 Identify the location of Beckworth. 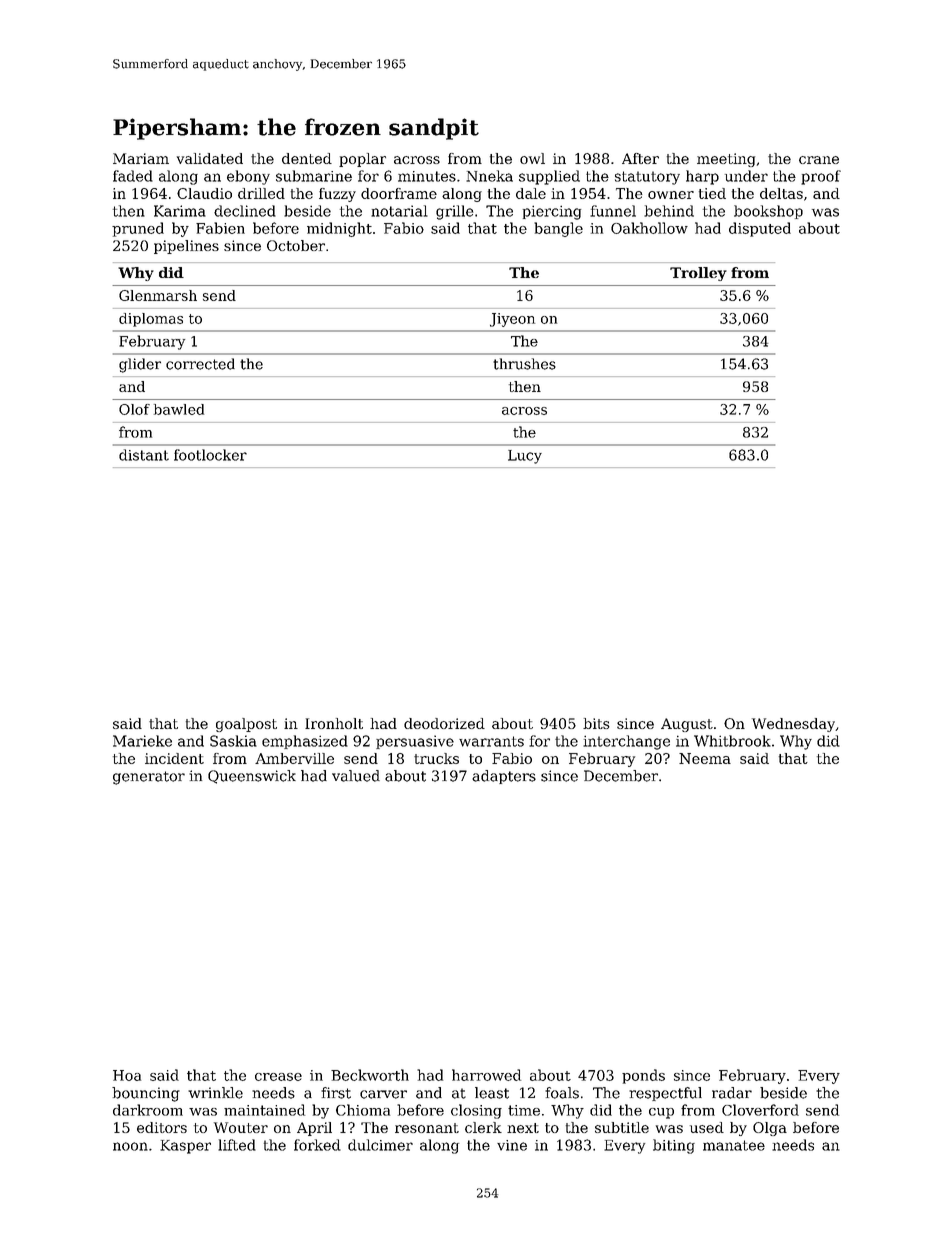
(370, 1075).
